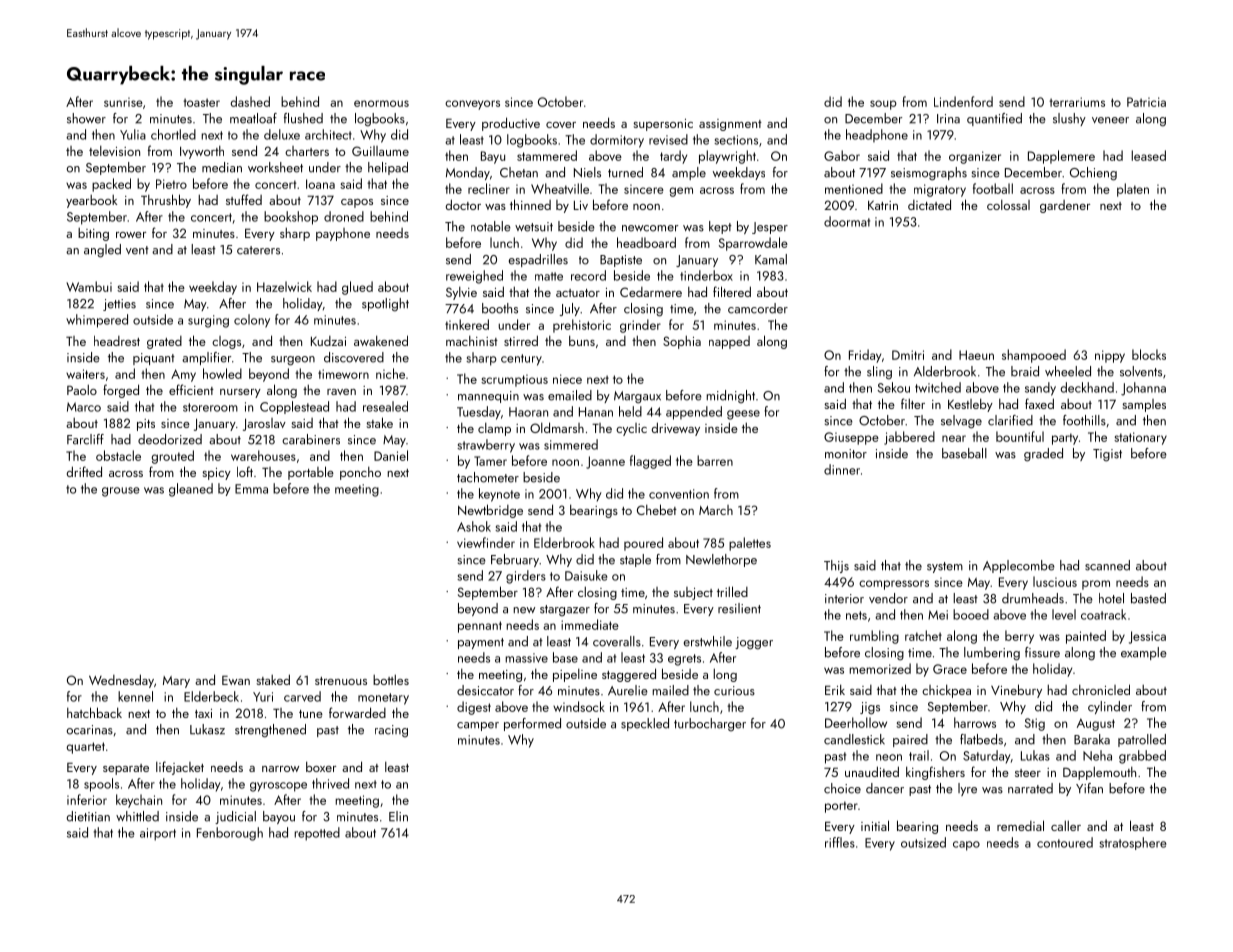  I want to click on dictated, so click(929, 204).
